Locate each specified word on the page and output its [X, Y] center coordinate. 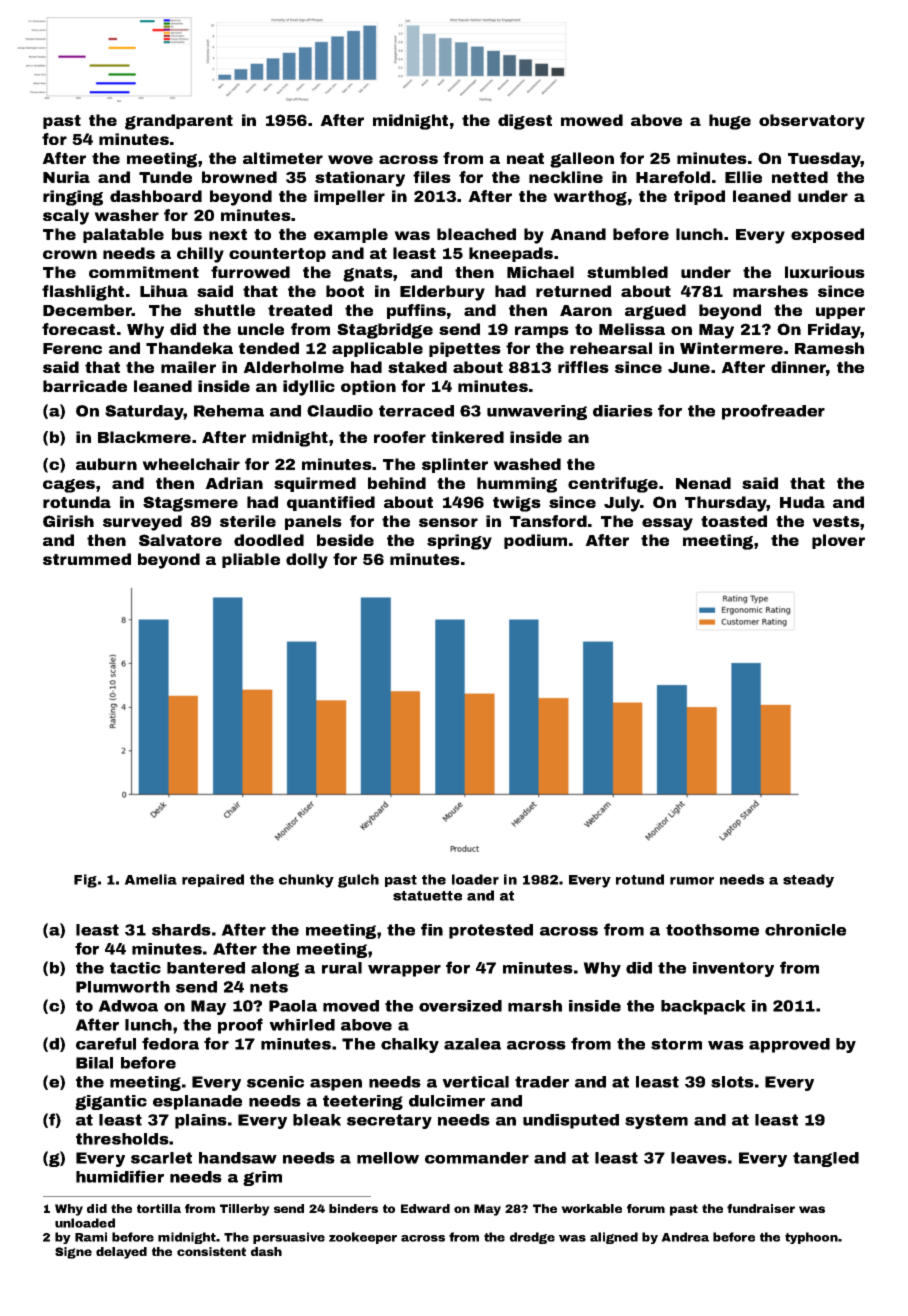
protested [491, 931]
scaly [66, 217]
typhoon [811, 1238]
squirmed [315, 484]
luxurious [825, 272]
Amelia [150, 879]
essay [667, 524]
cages [69, 486]
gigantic [111, 1102]
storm [676, 1044]
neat [525, 158]
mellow [388, 1158]
